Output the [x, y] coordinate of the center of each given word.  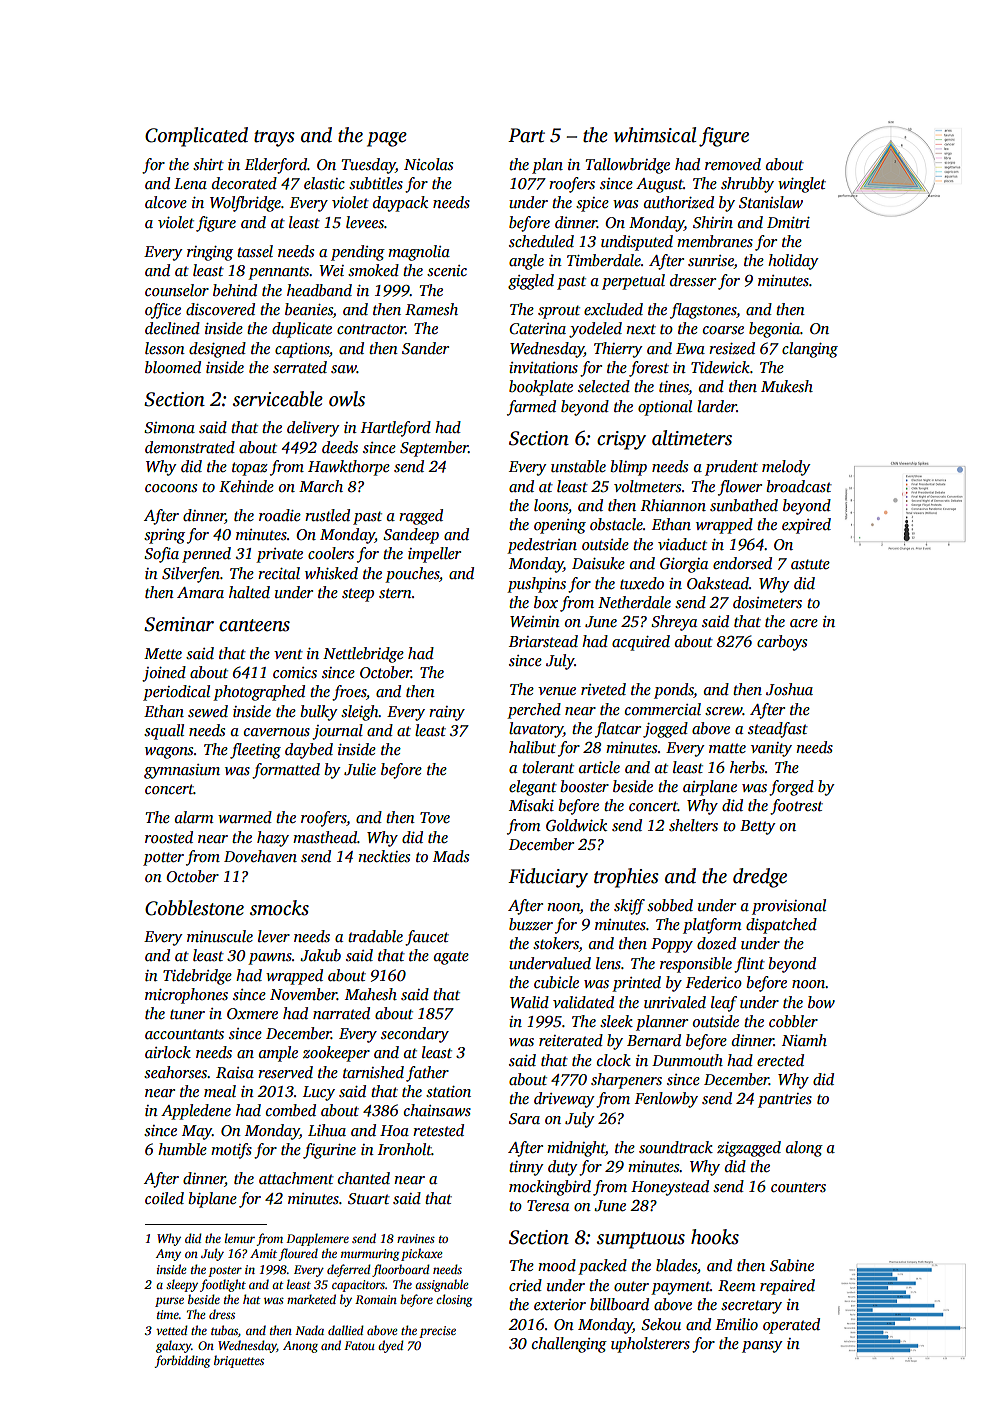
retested [438, 1130]
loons [551, 505]
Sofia [161, 555]
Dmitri [788, 222]
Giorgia [684, 565]
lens [608, 963]
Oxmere [252, 1013]
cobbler [793, 1021]
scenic [447, 270]
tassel [255, 251]
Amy [168, 1255]
